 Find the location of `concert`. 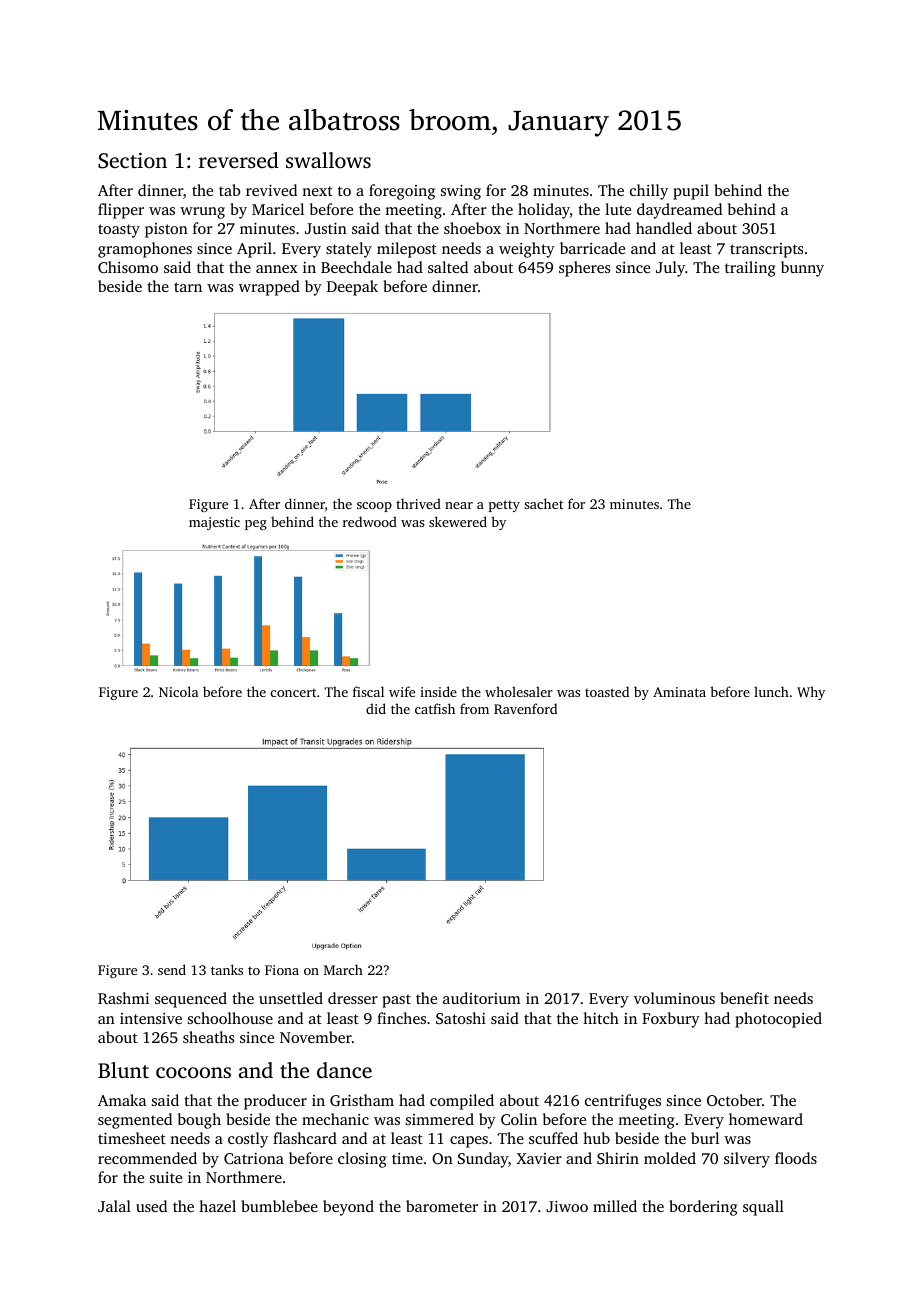

concert is located at coordinates (294, 693).
